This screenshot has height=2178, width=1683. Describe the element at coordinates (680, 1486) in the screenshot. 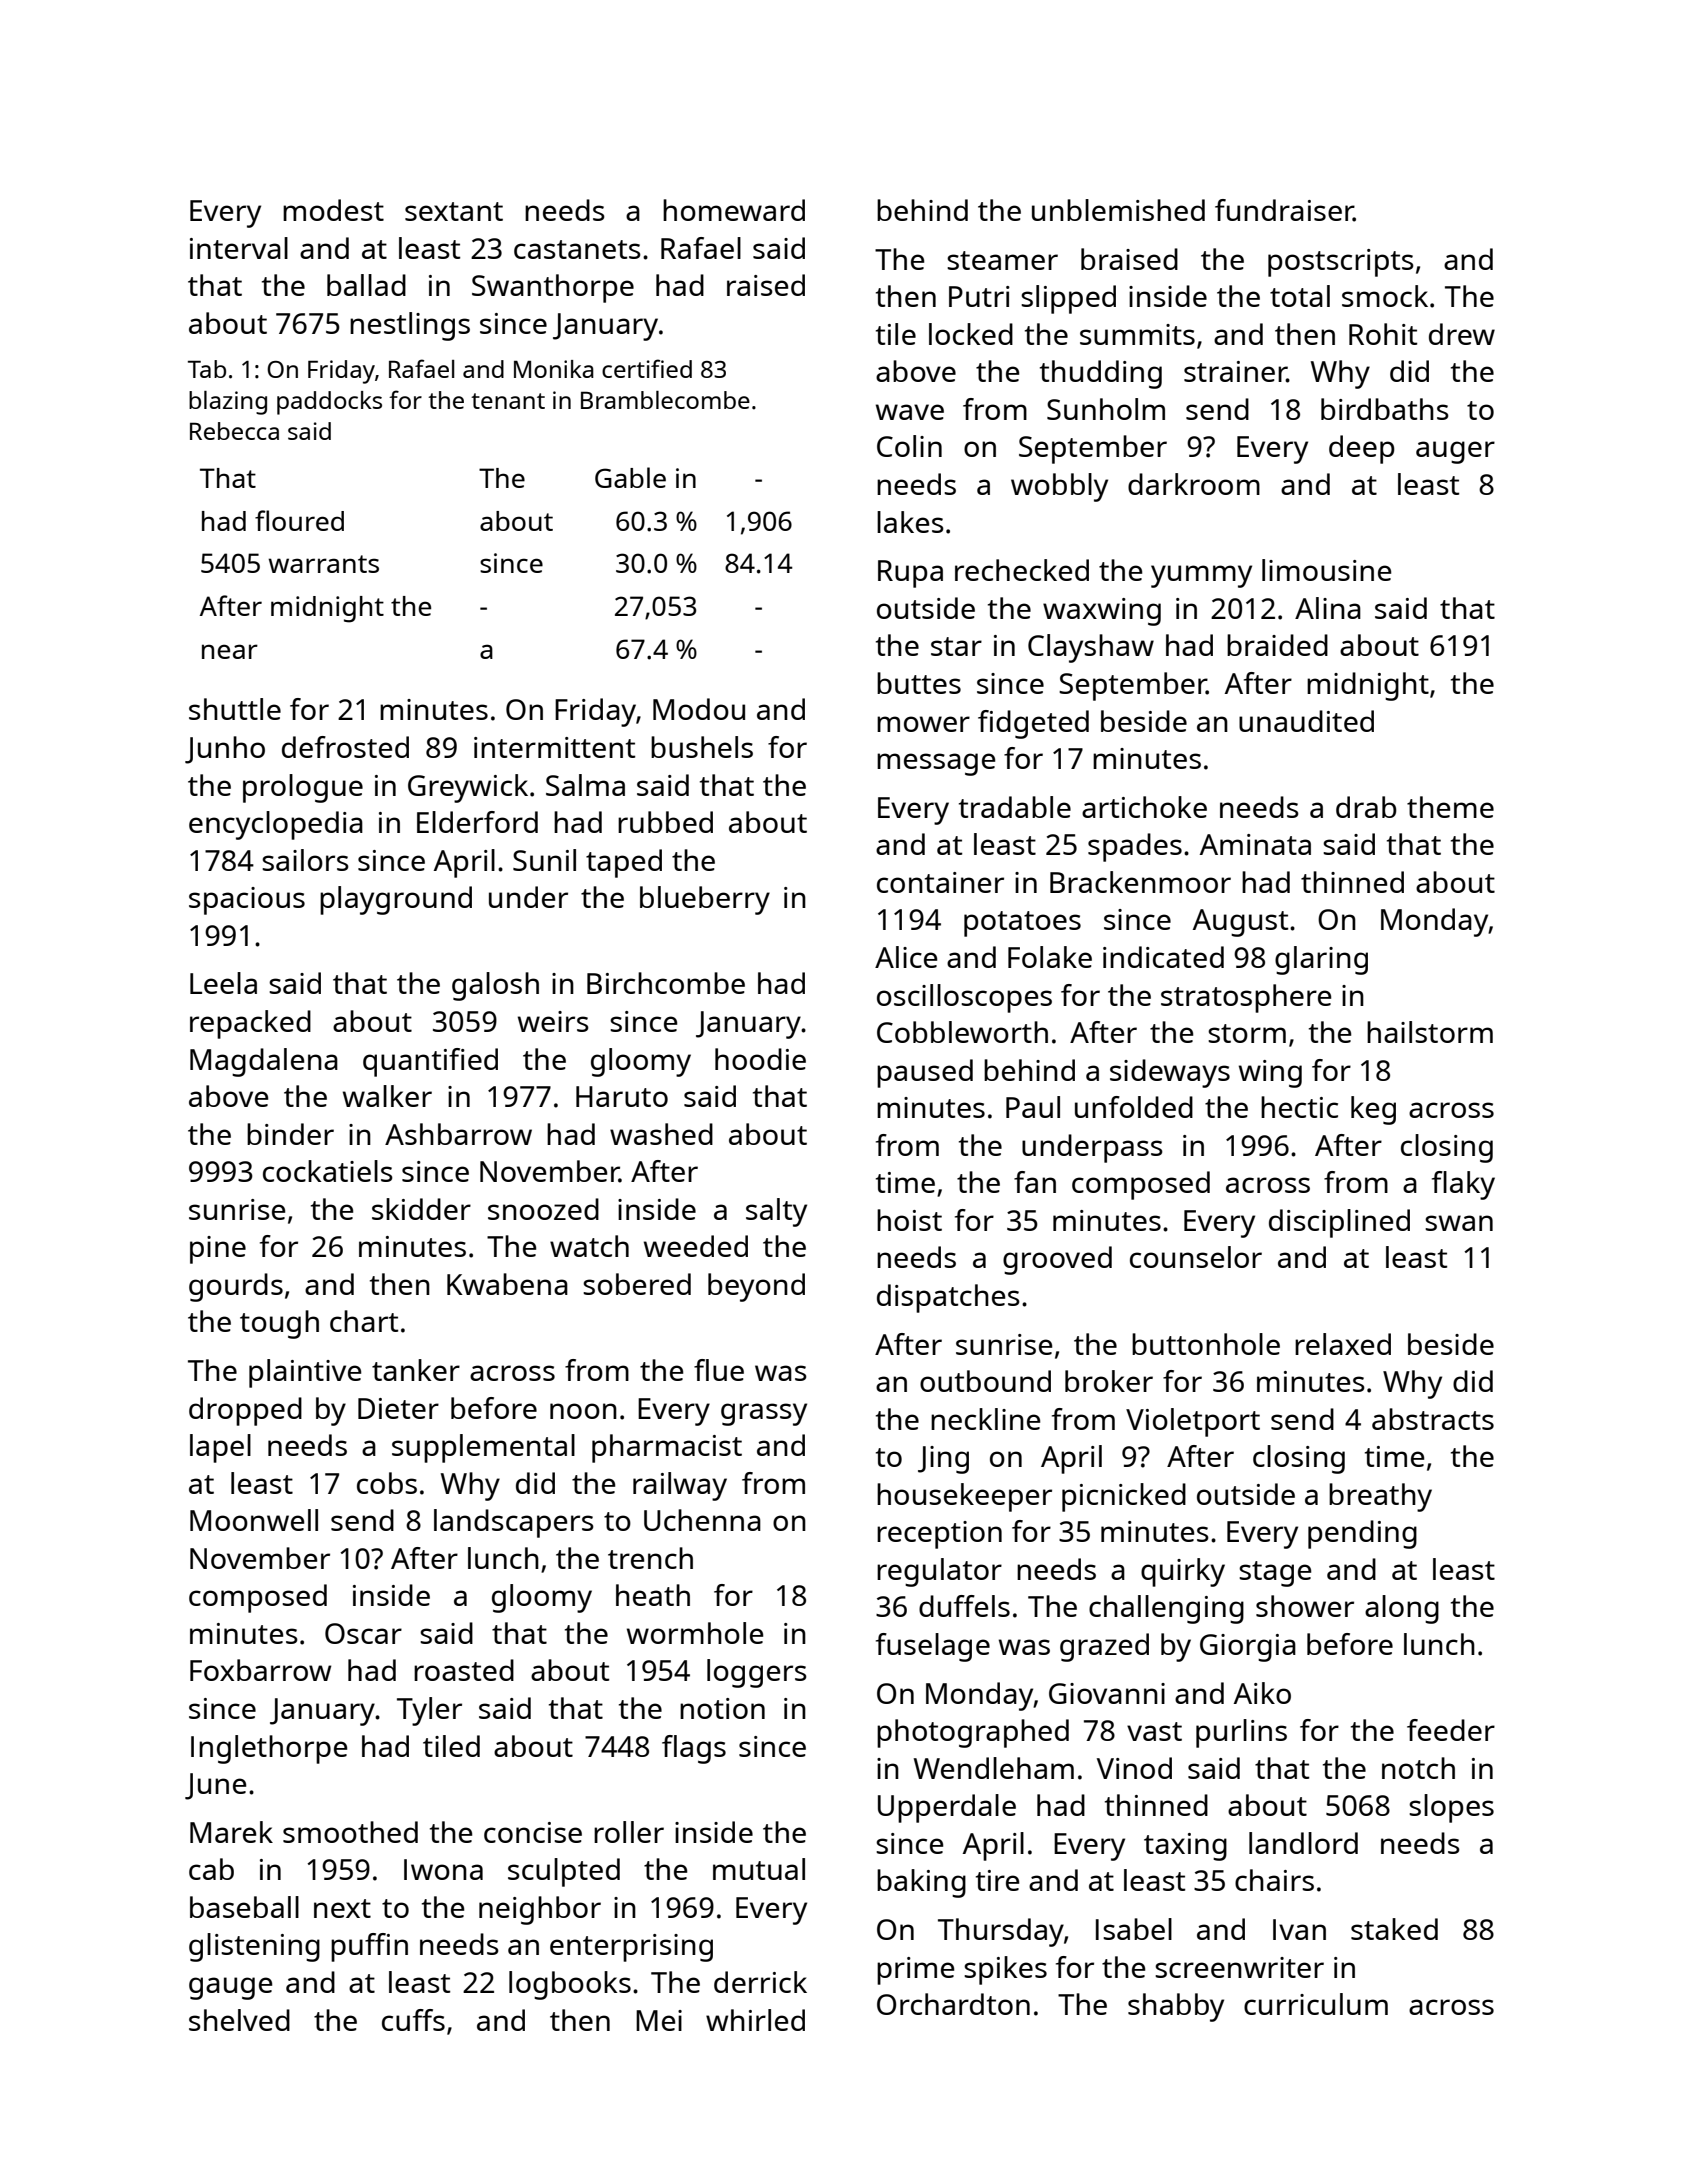

I see `railway` at that location.
